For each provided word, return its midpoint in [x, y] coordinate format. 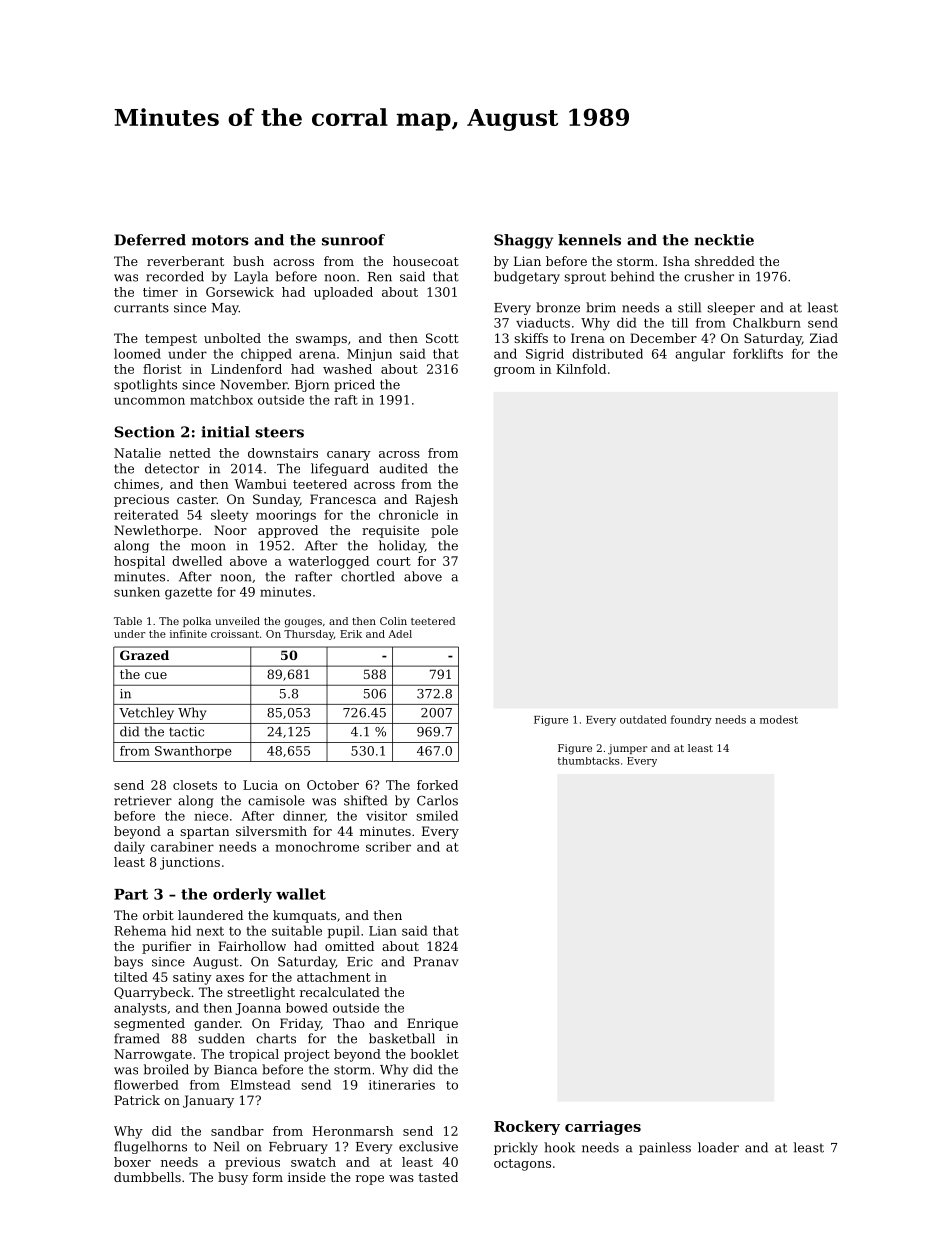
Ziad [824, 338]
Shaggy [523, 241]
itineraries [402, 1085]
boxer [132, 1162]
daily [129, 847]
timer [160, 292]
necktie [724, 240]
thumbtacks [588, 761]
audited [403, 468]
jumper [628, 749]
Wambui [260, 484]
